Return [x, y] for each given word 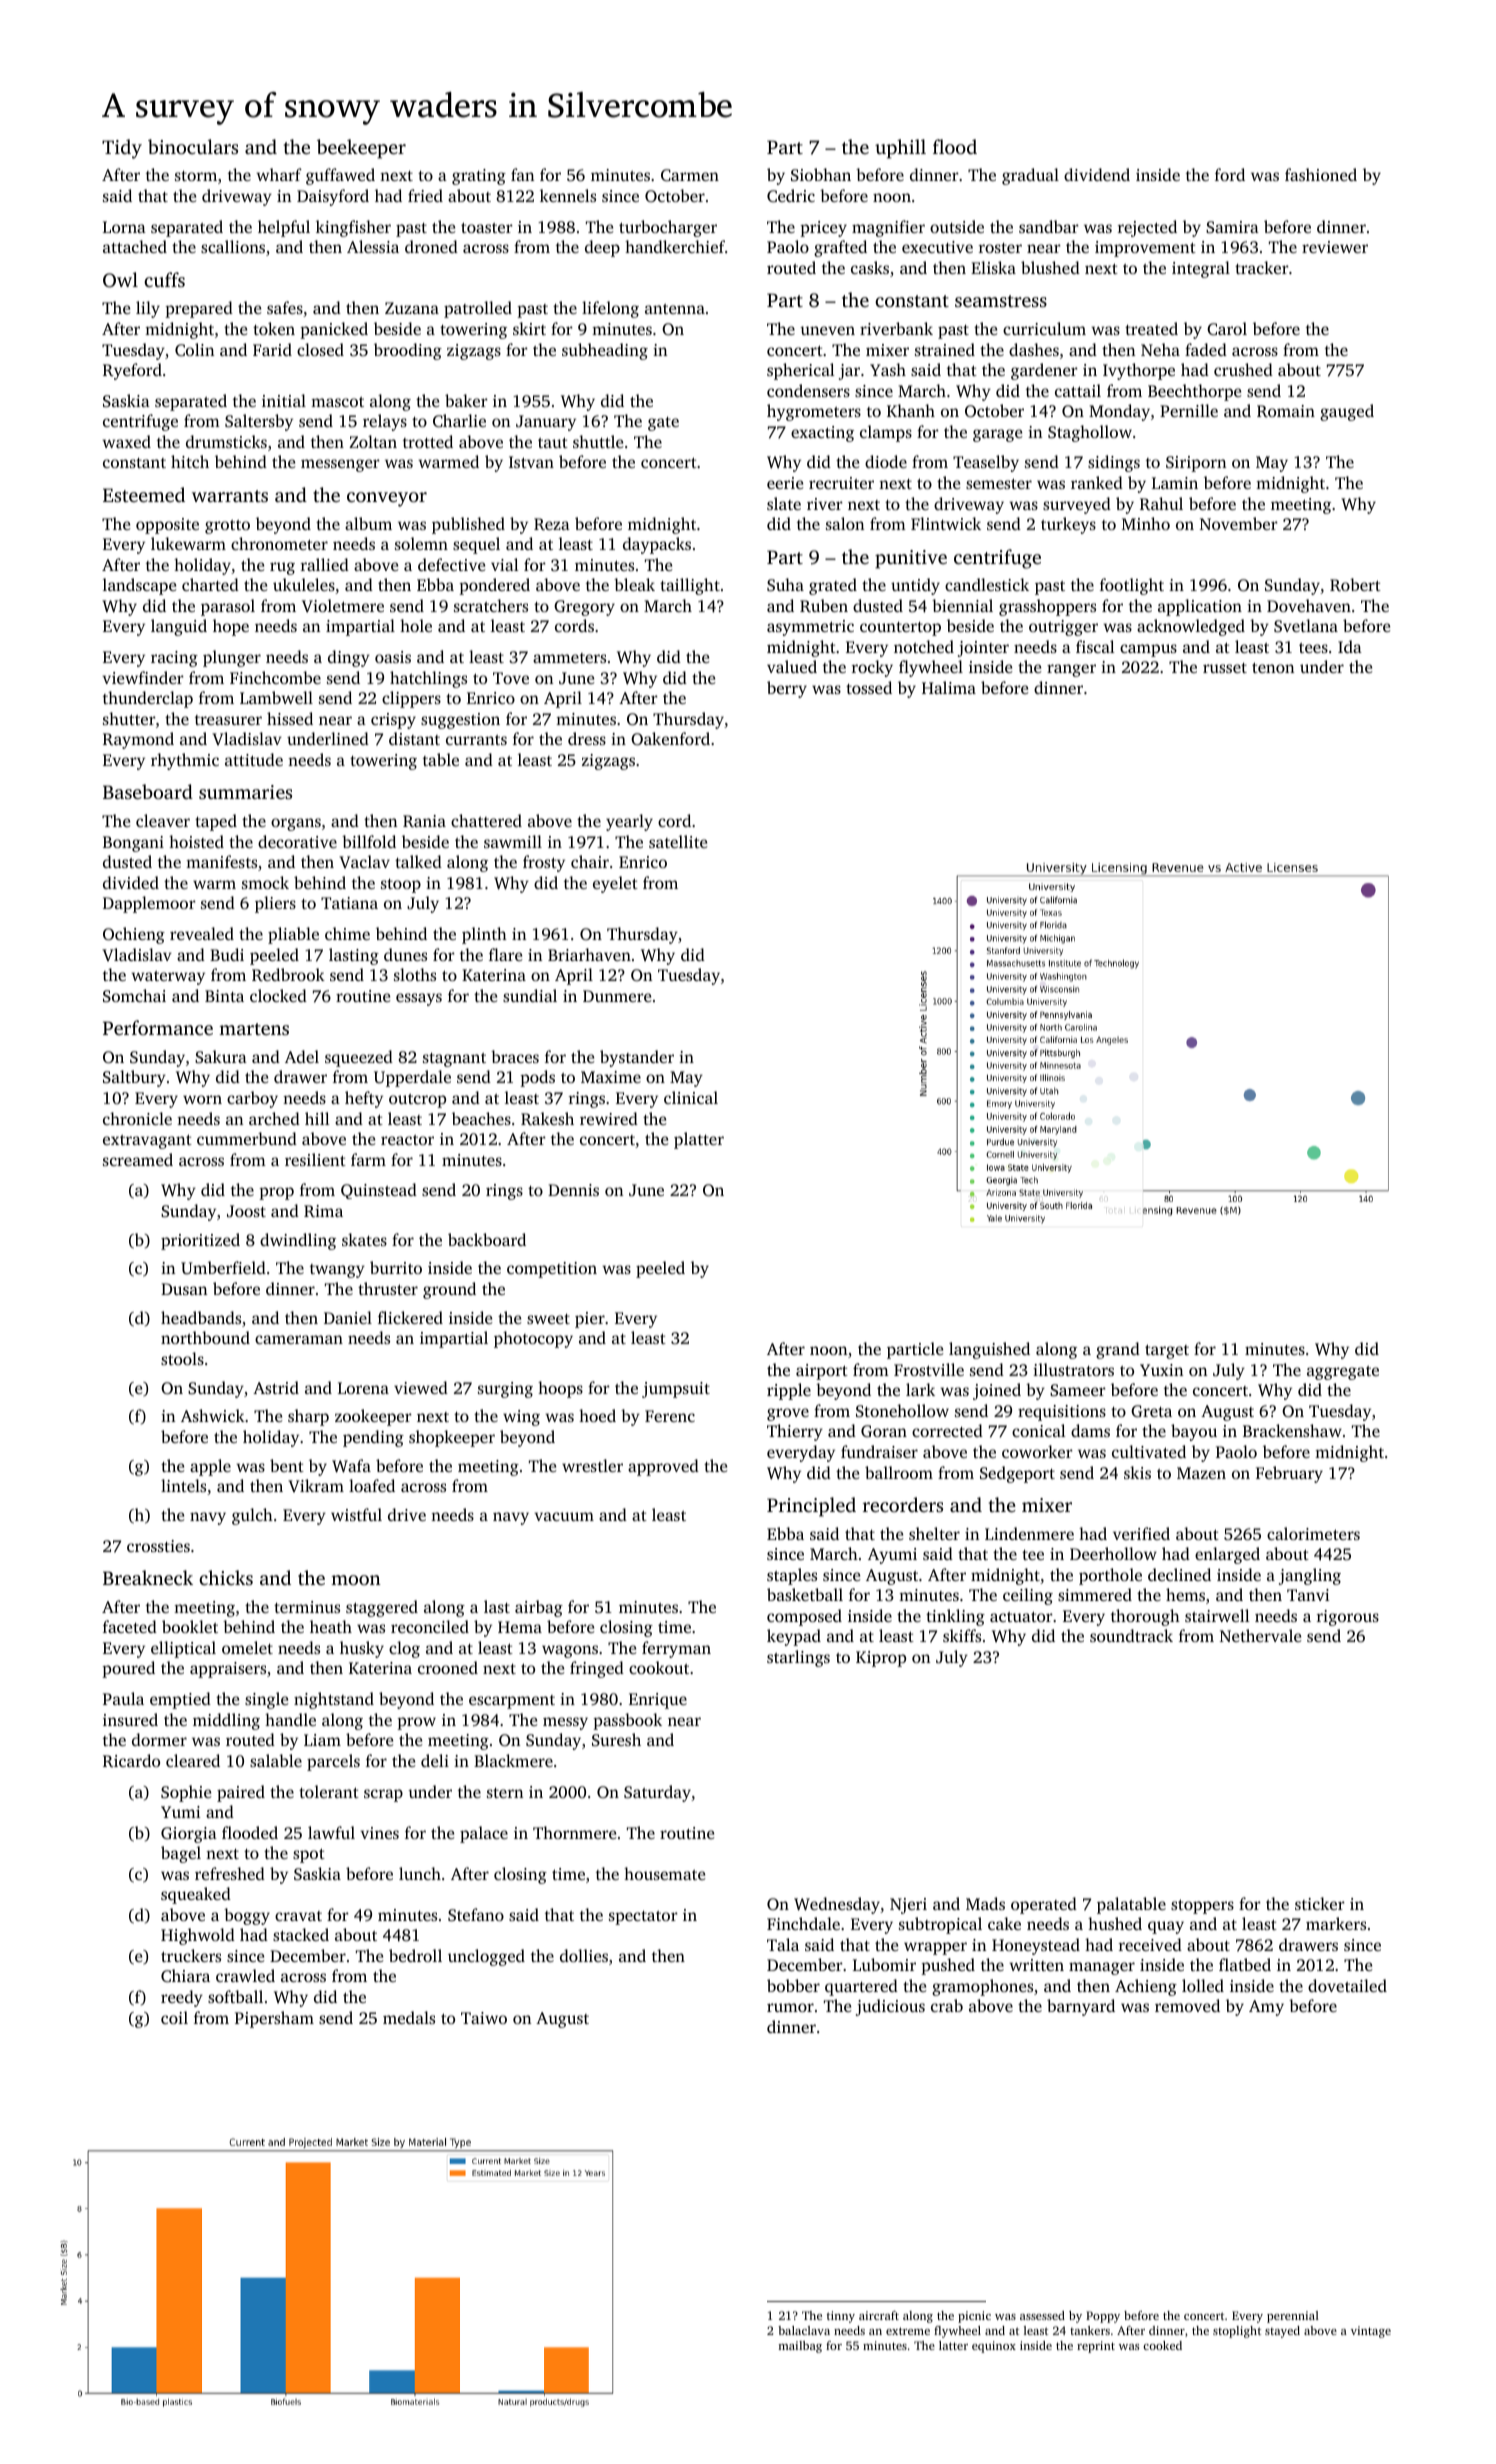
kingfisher [353, 228]
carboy [252, 1099]
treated [1151, 328]
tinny [841, 2317]
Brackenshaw [1292, 1430]
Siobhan [821, 174]
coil [174, 2017]
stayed [1282, 2332]
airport [822, 1372]
